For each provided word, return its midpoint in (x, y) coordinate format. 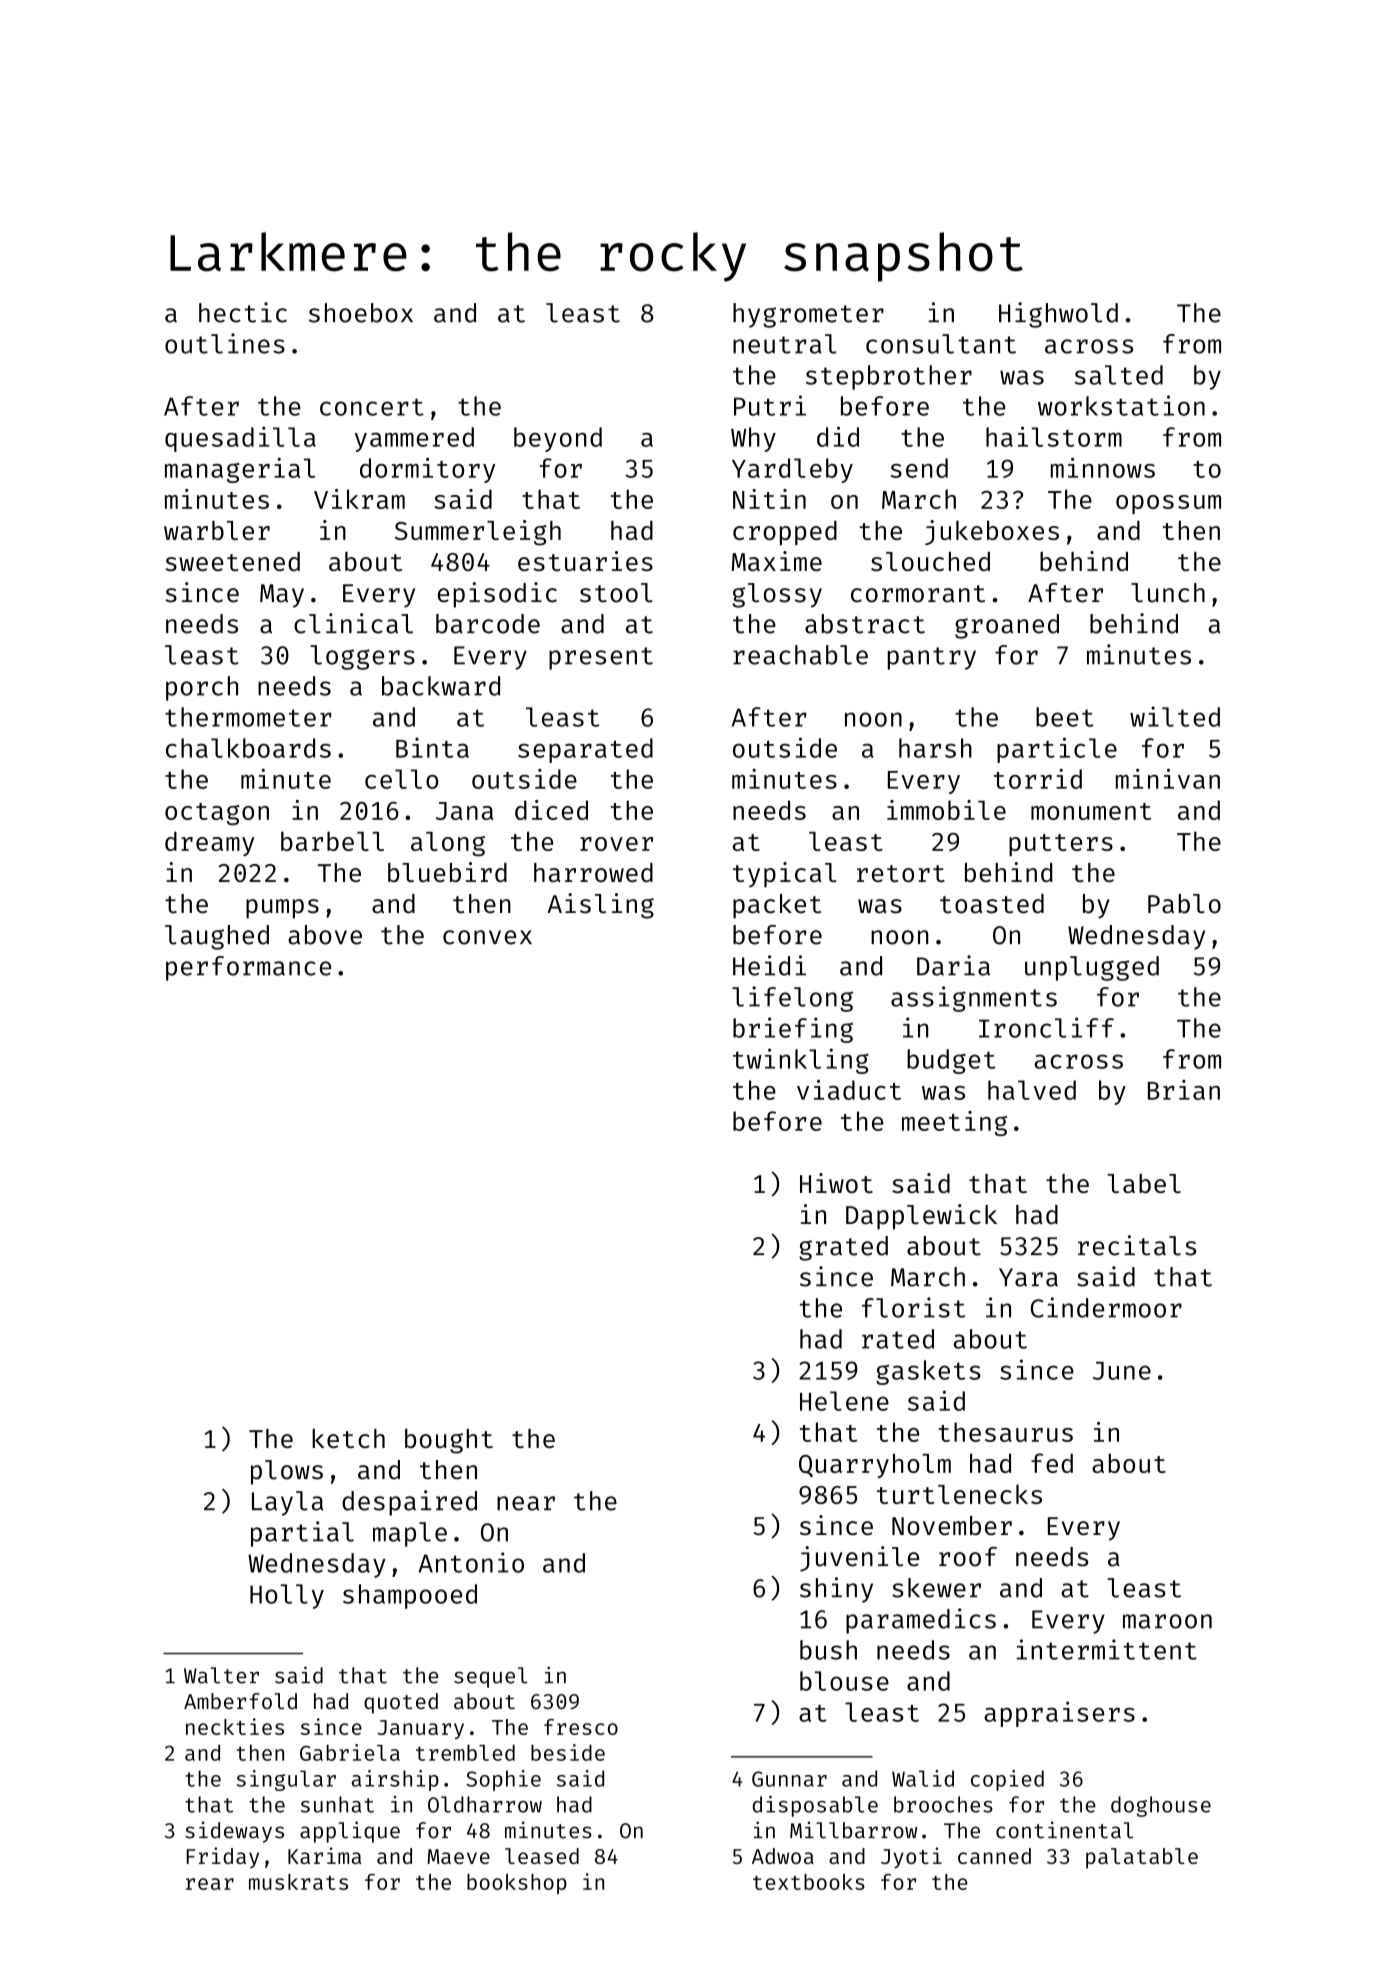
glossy (777, 595)
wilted (1175, 716)
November (952, 1526)
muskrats (298, 1882)
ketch (348, 1438)
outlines (225, 343)
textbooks (809, 1882)
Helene (844, 1401)
